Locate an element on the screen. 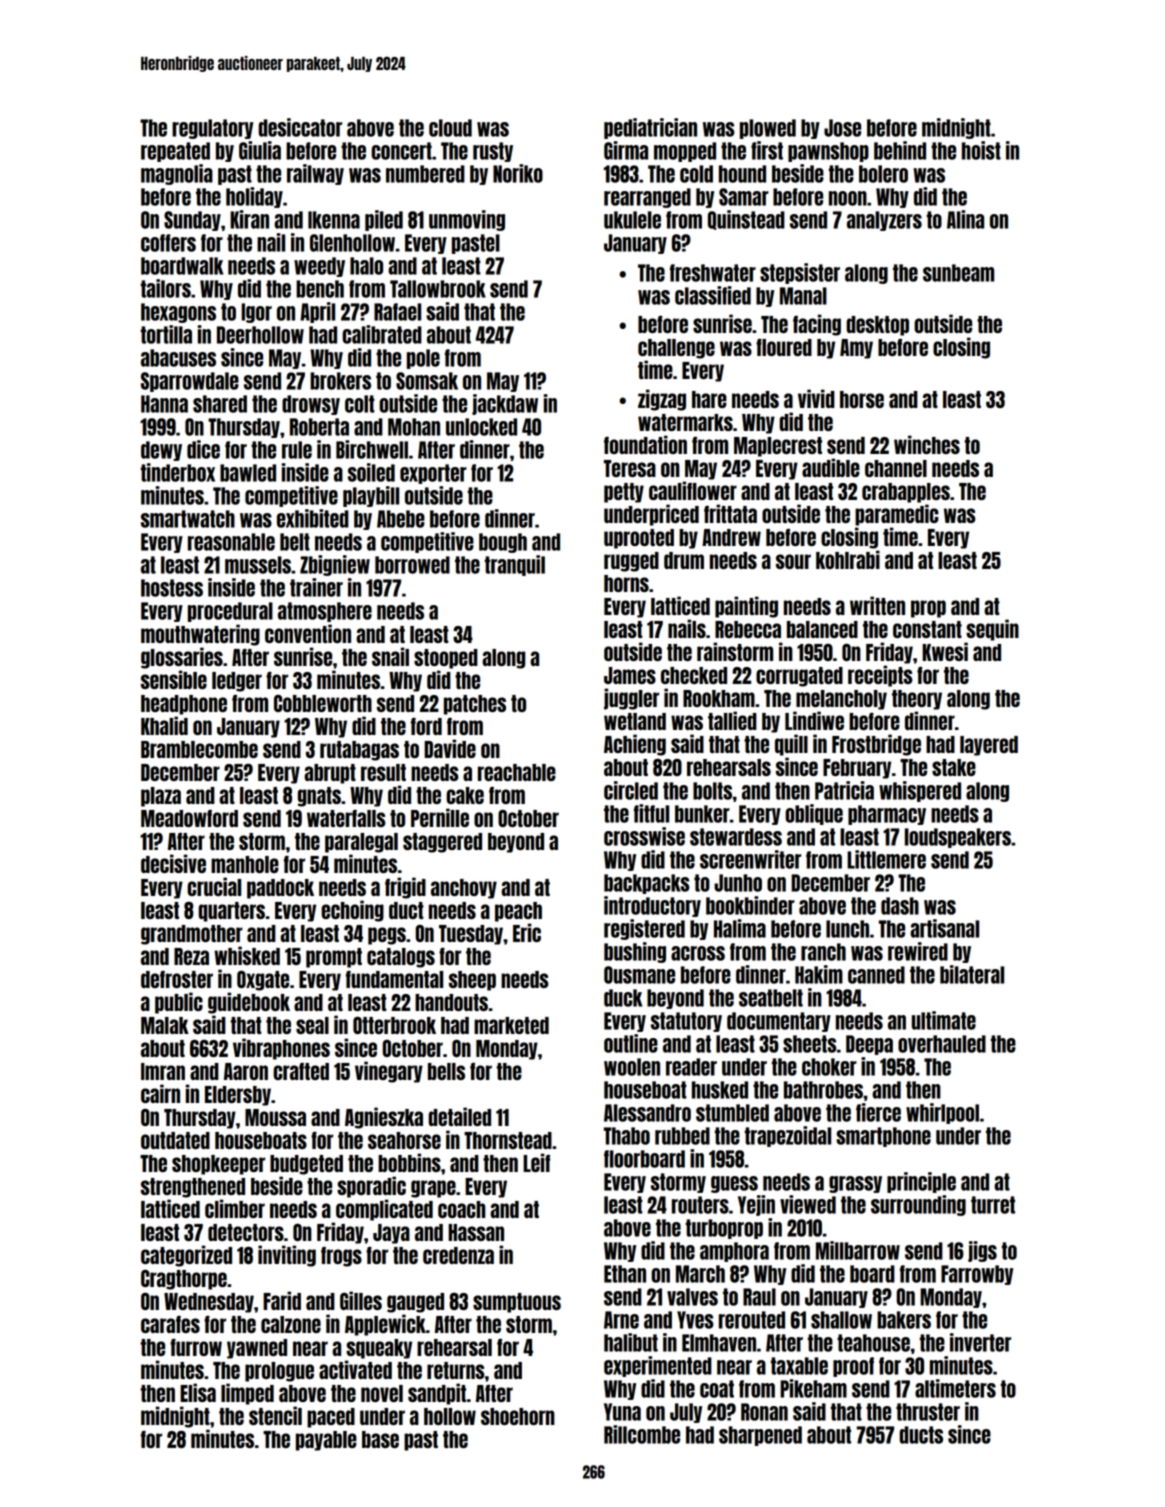  paralegal is located at coordinates (361, 843).
